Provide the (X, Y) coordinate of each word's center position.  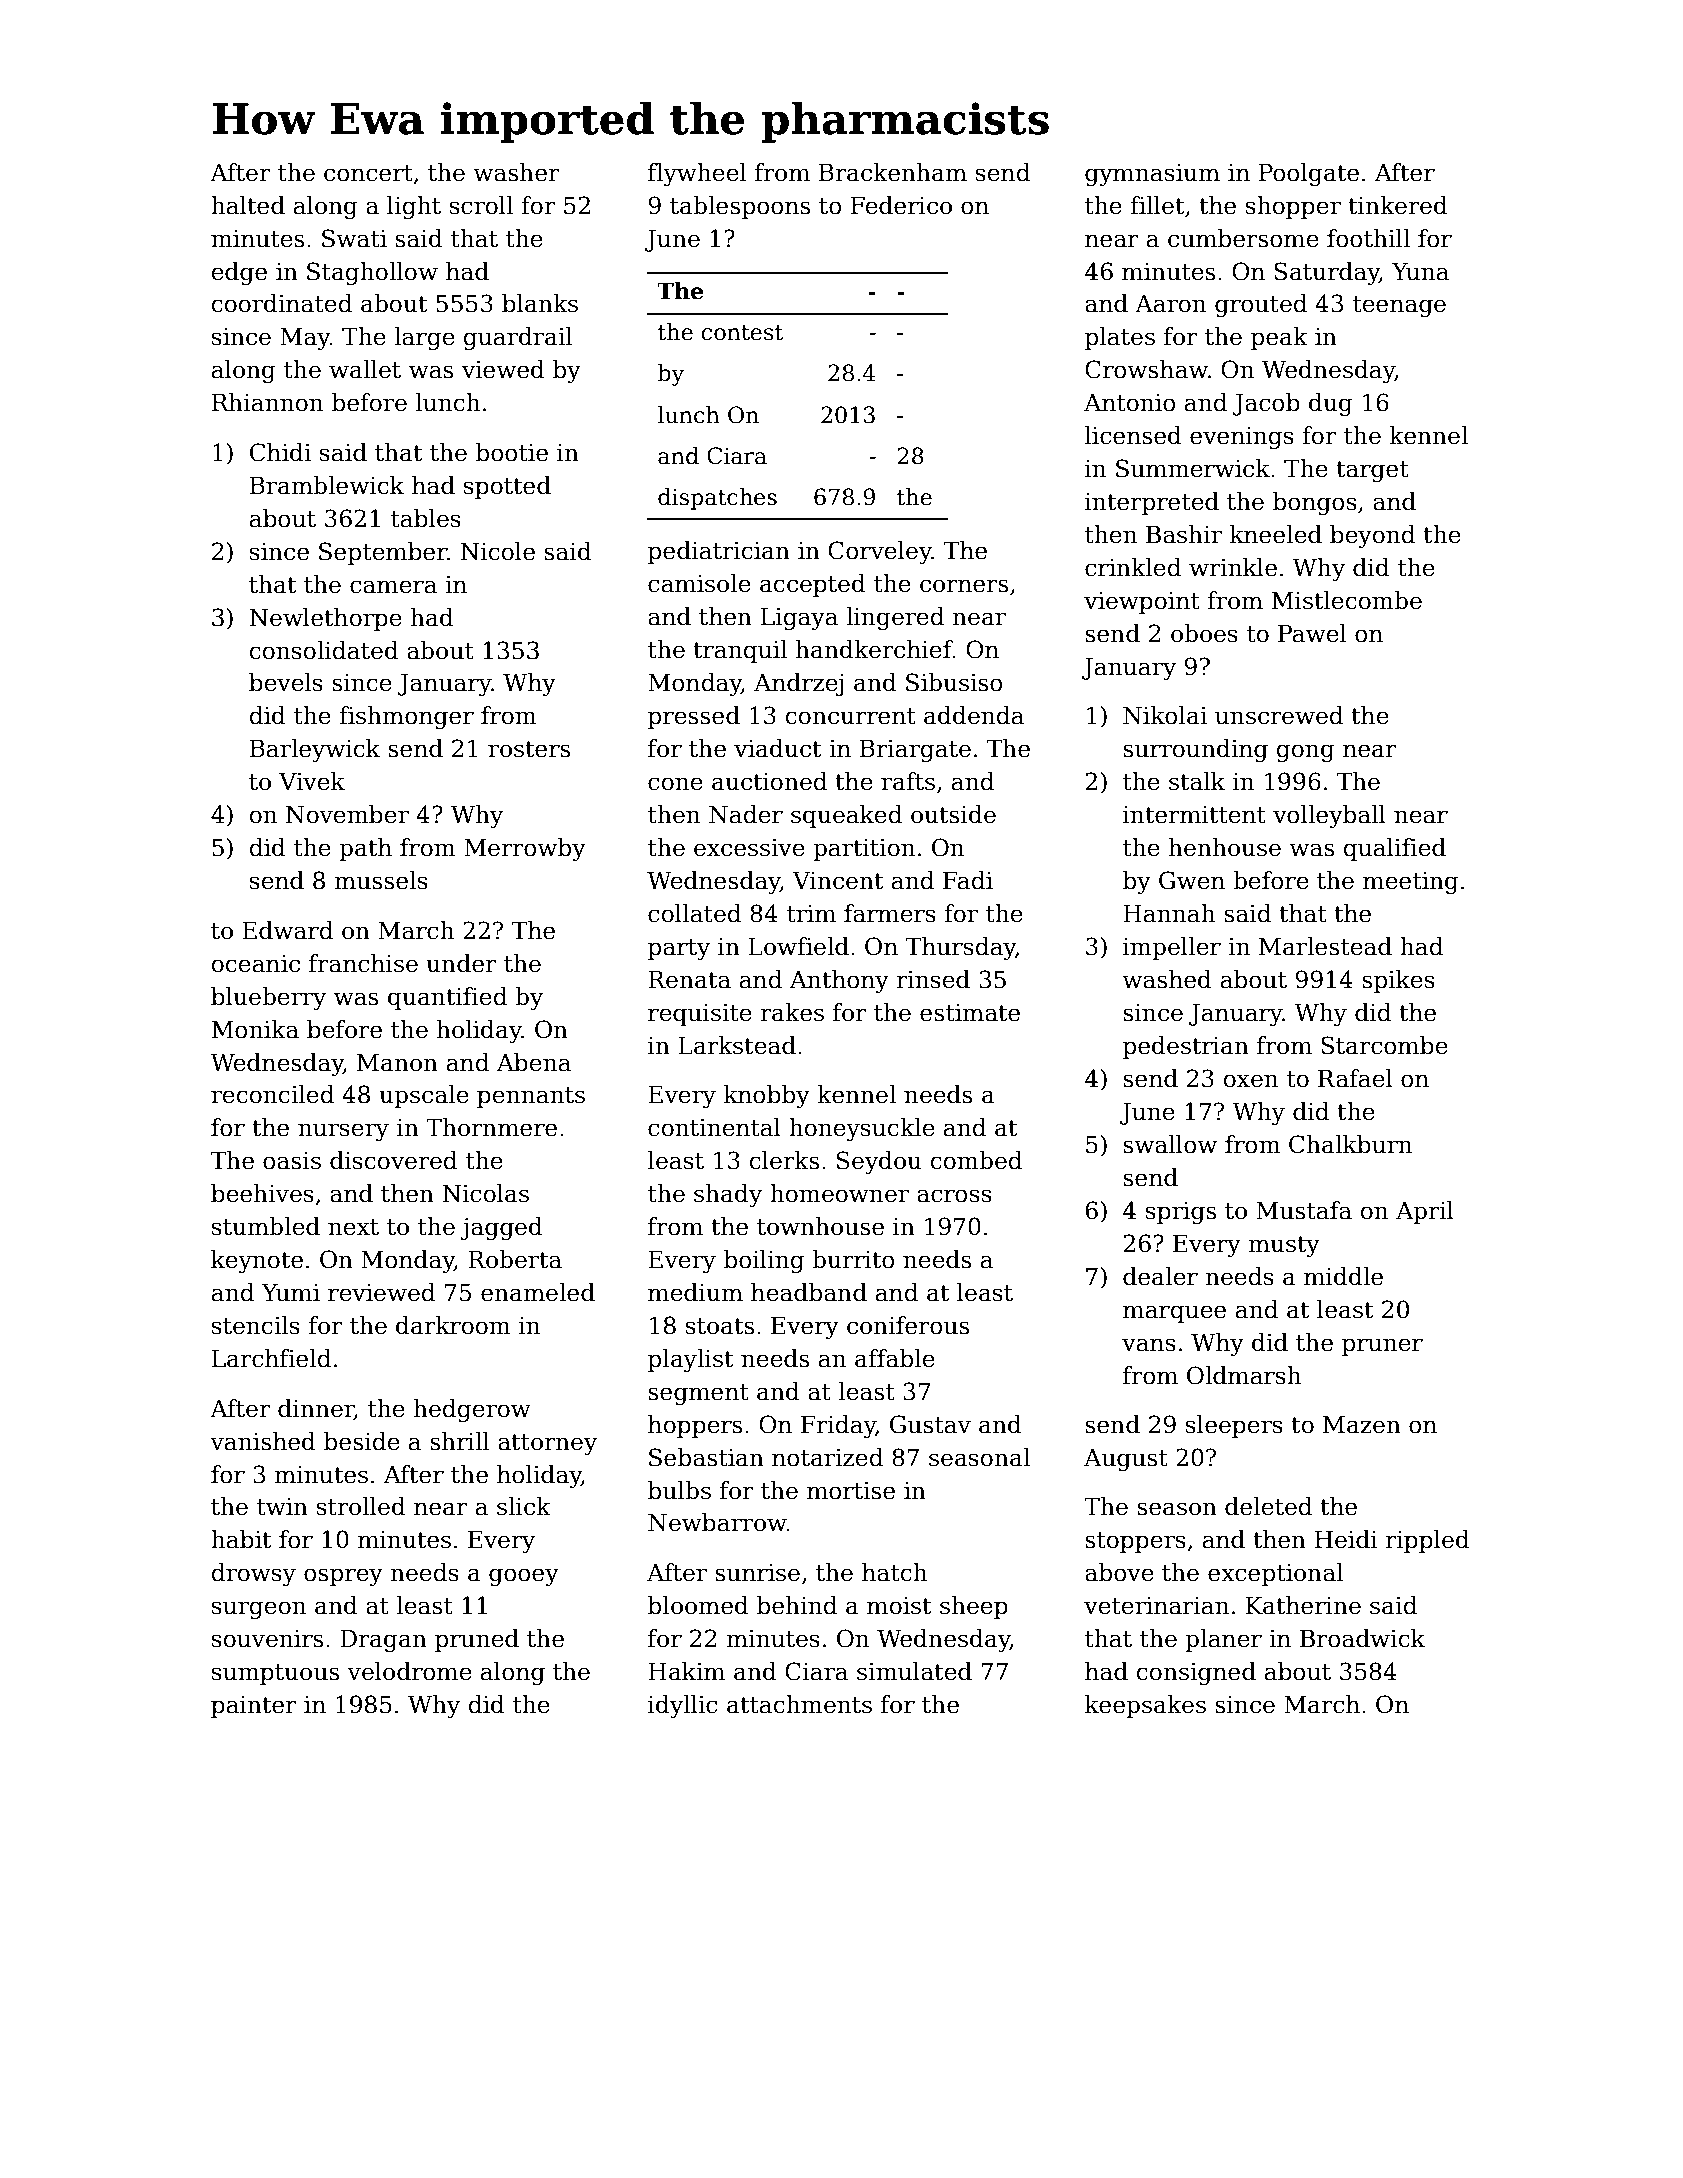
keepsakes (1145, 1706)
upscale (424, 1096)
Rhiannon (267, 402)
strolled (361, 1506)
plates (1120, 338)
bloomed (698, 1605)
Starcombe (1384, 1045)
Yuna (1420, 272)
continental (714, 1127)
